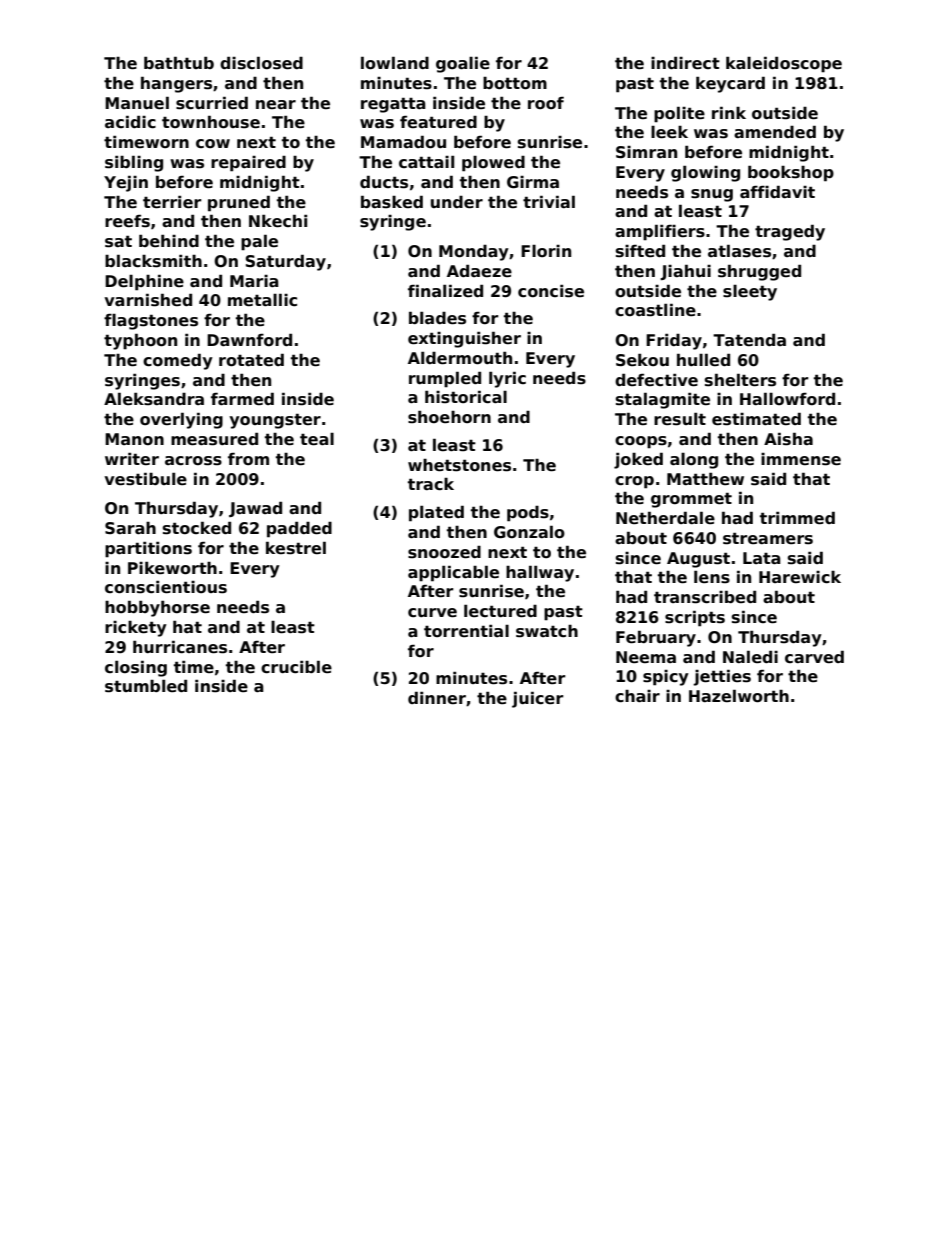 Image resolution: width=952 pixels, height=1233 pixels. I want to click on Friday, so click(674, 342).
